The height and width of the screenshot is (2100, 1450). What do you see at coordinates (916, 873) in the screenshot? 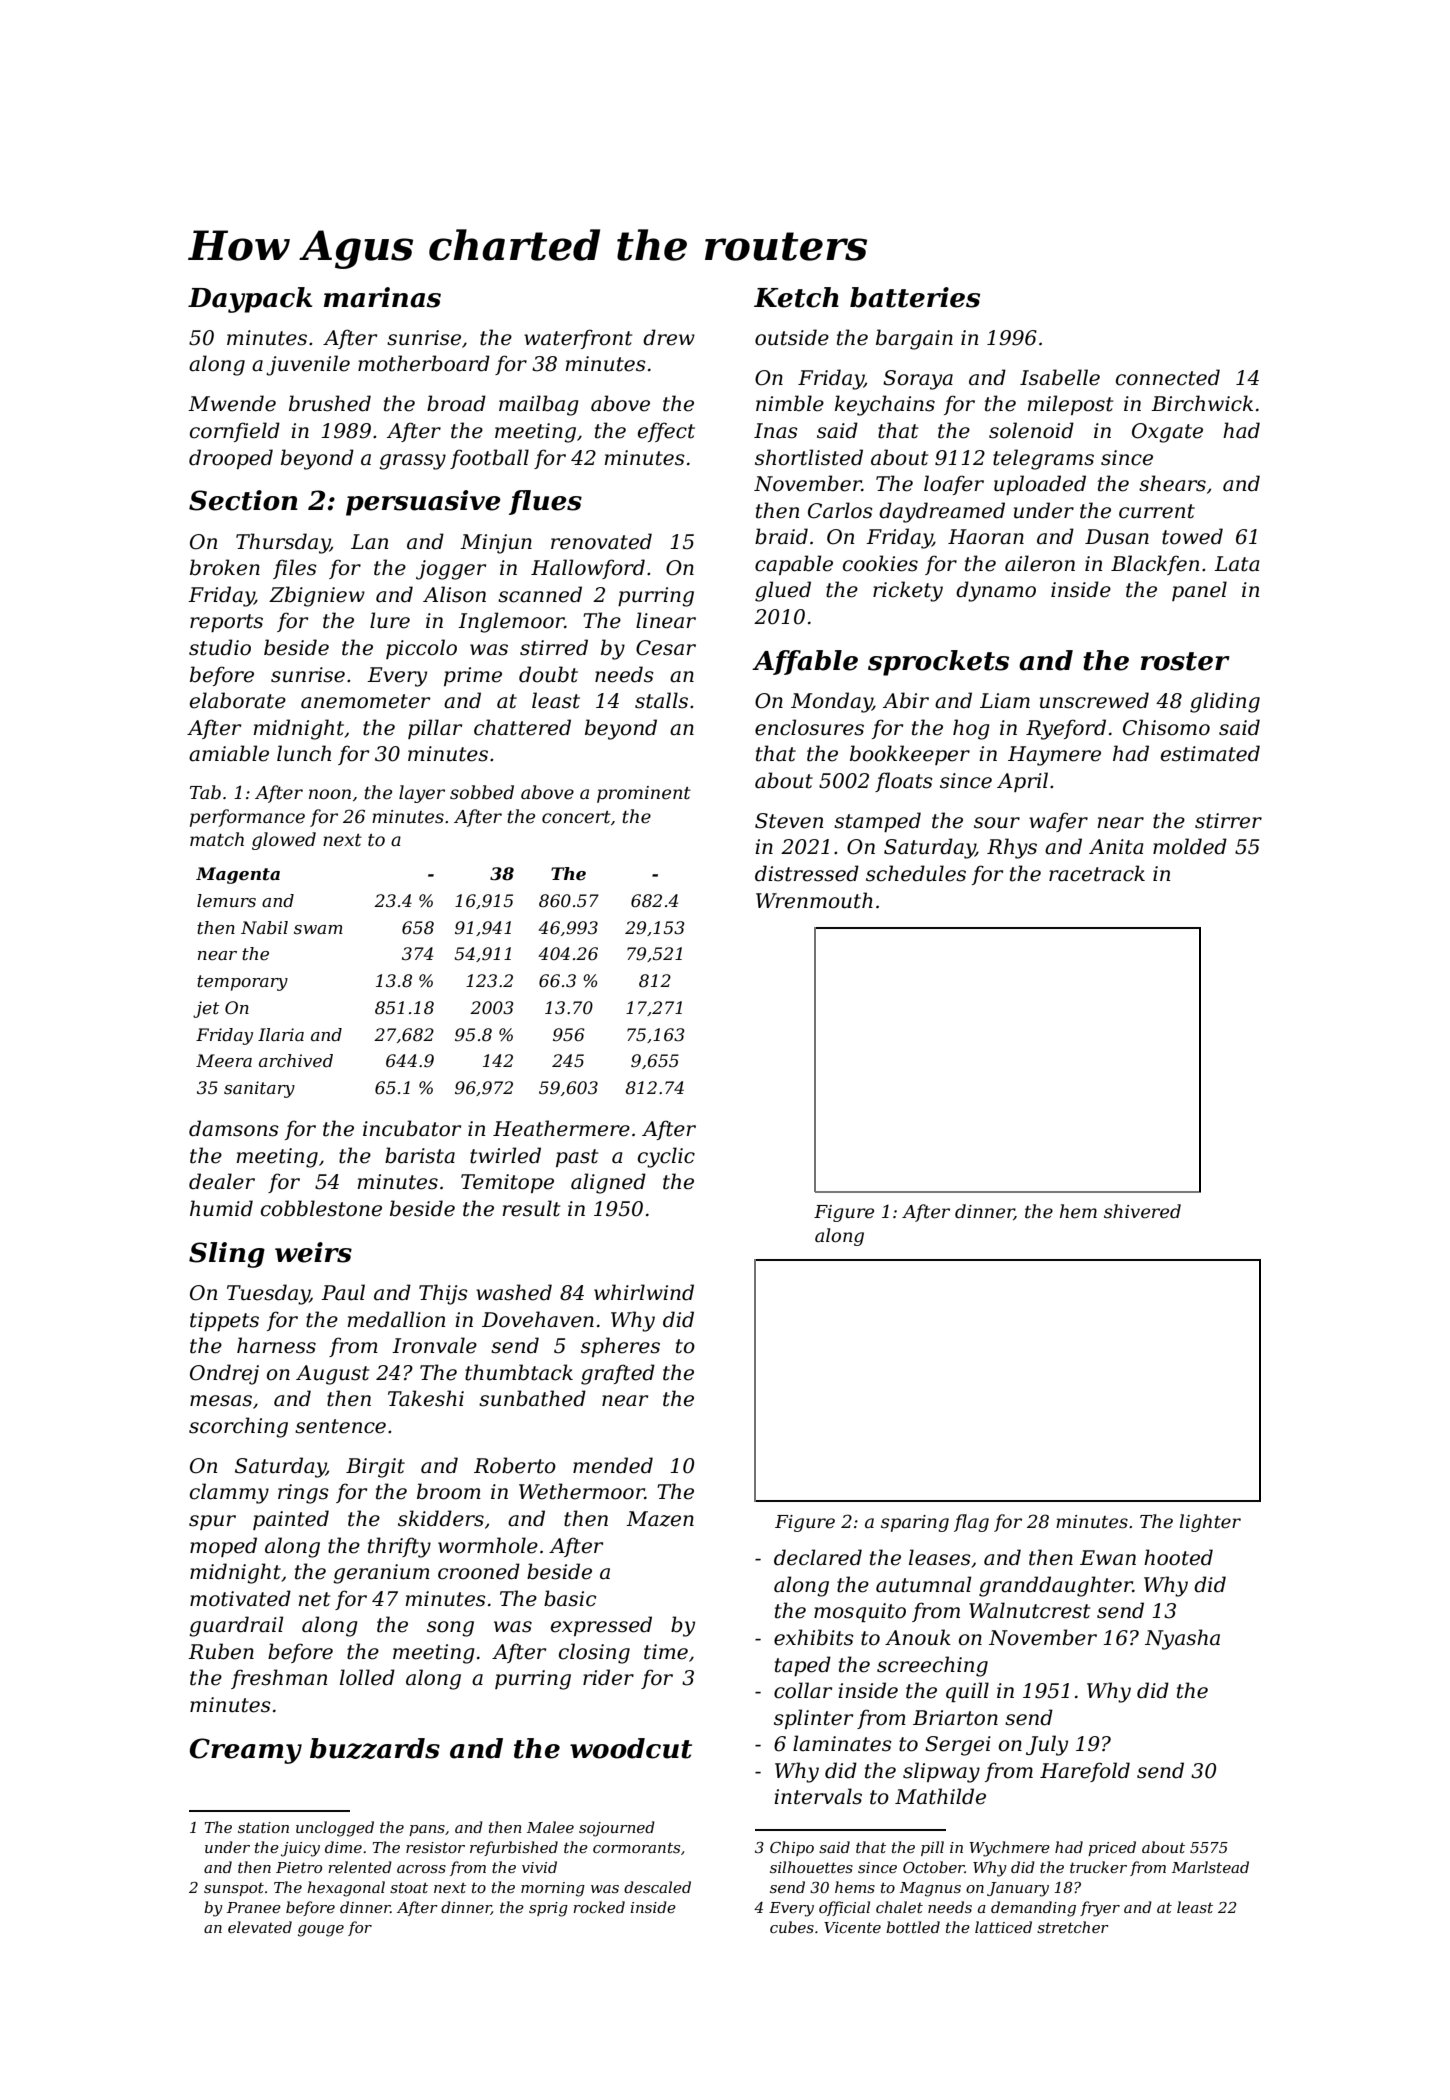
I see `schedules` at bounding box center [916, 873].
